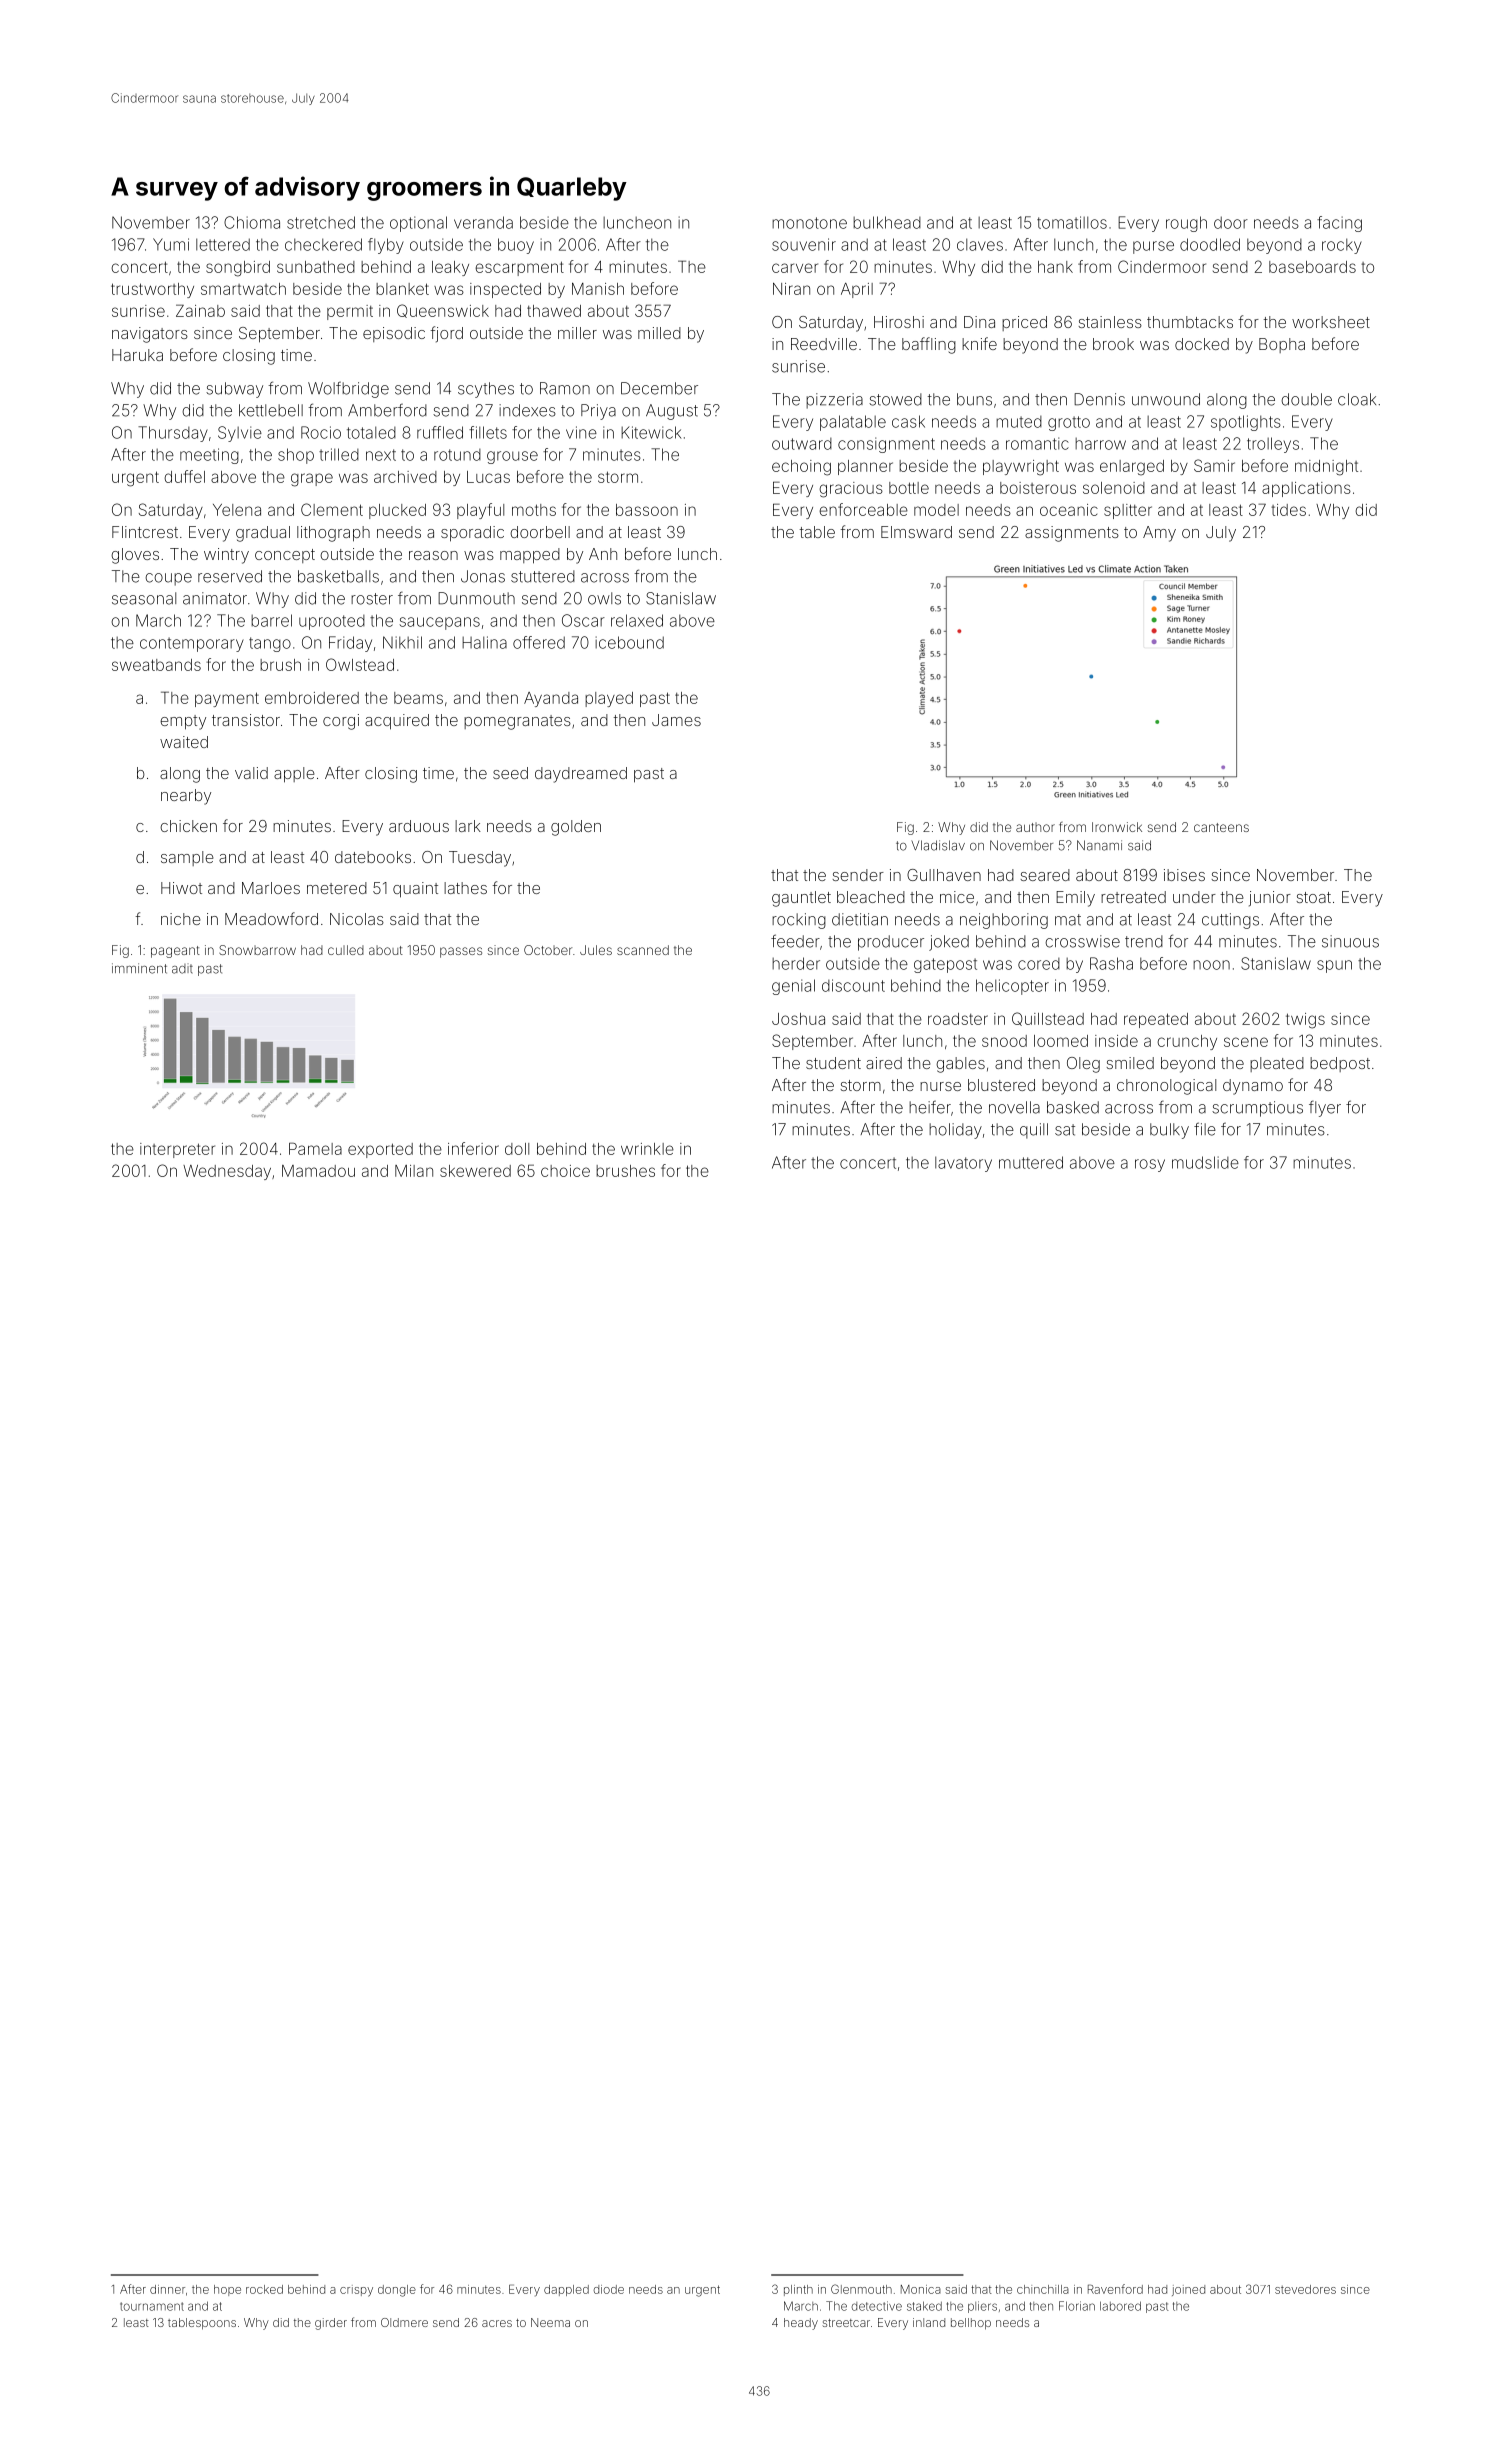  Describe the element at coordinates (576, 828) in the image. I see `golden` at that location.
